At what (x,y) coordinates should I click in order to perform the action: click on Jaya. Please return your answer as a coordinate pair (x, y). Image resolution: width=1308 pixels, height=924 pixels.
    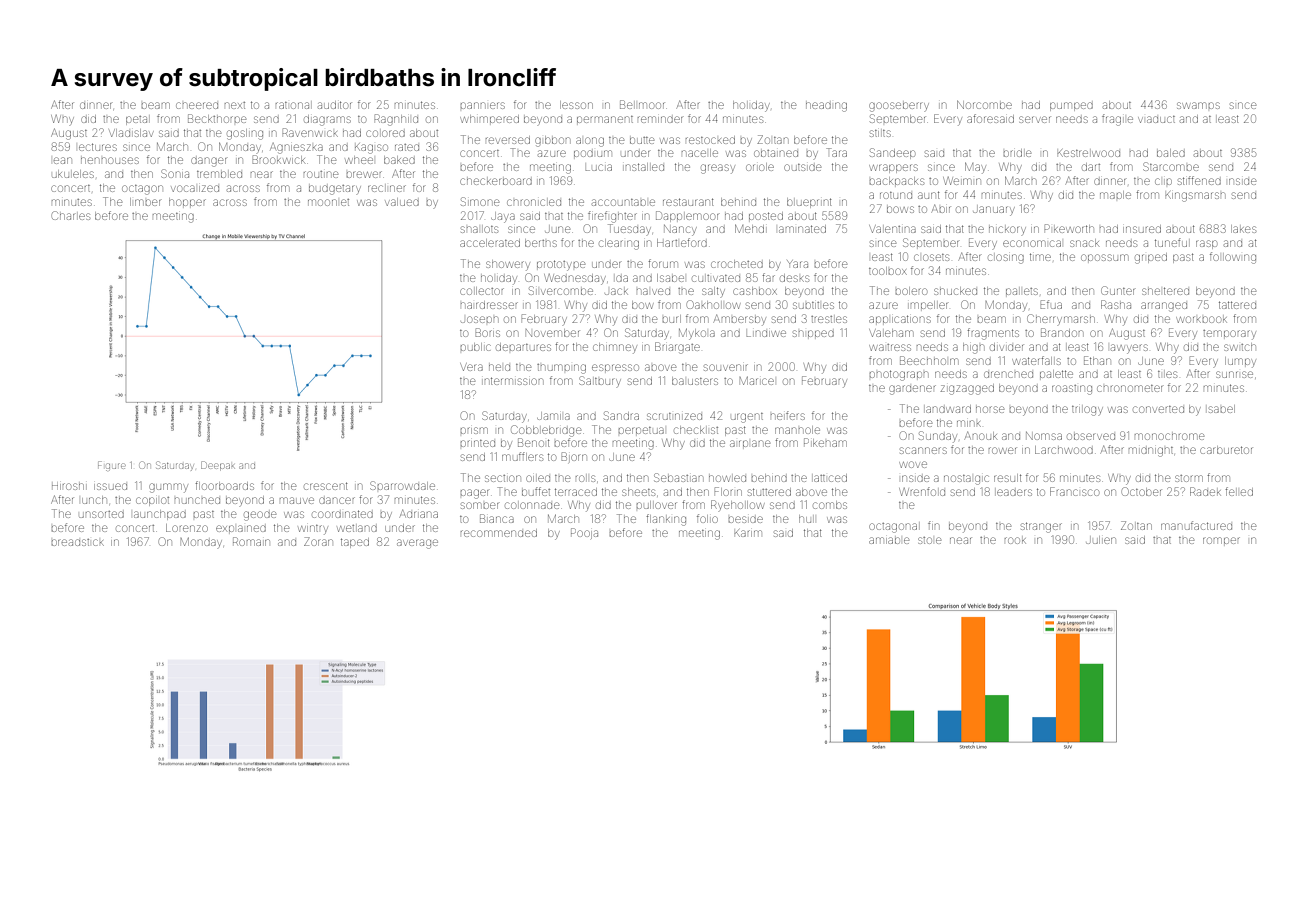
    Looking at the image, I should click on (503, 217).
